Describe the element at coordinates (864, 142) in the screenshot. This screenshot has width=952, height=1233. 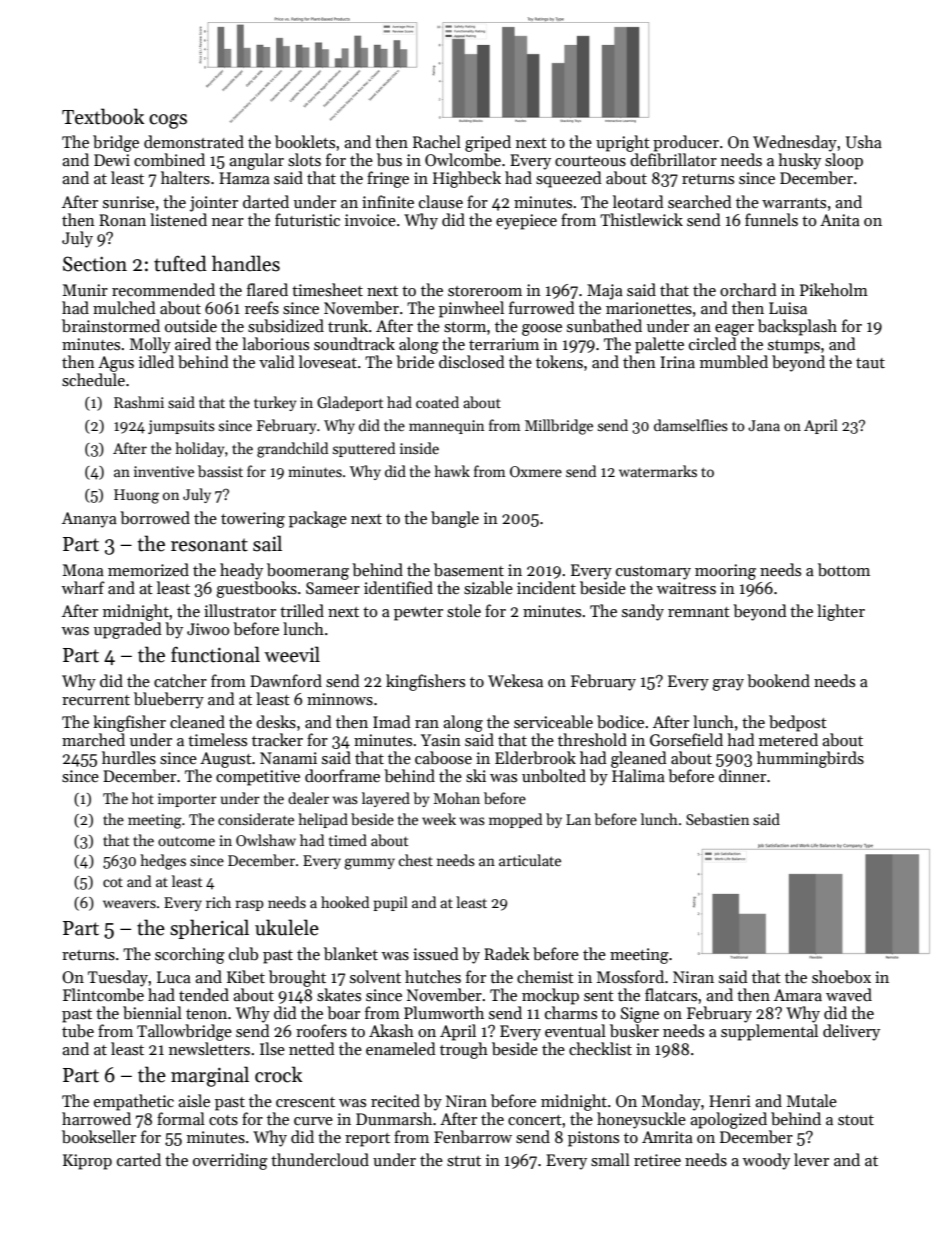
I see `Usha` at that location.
